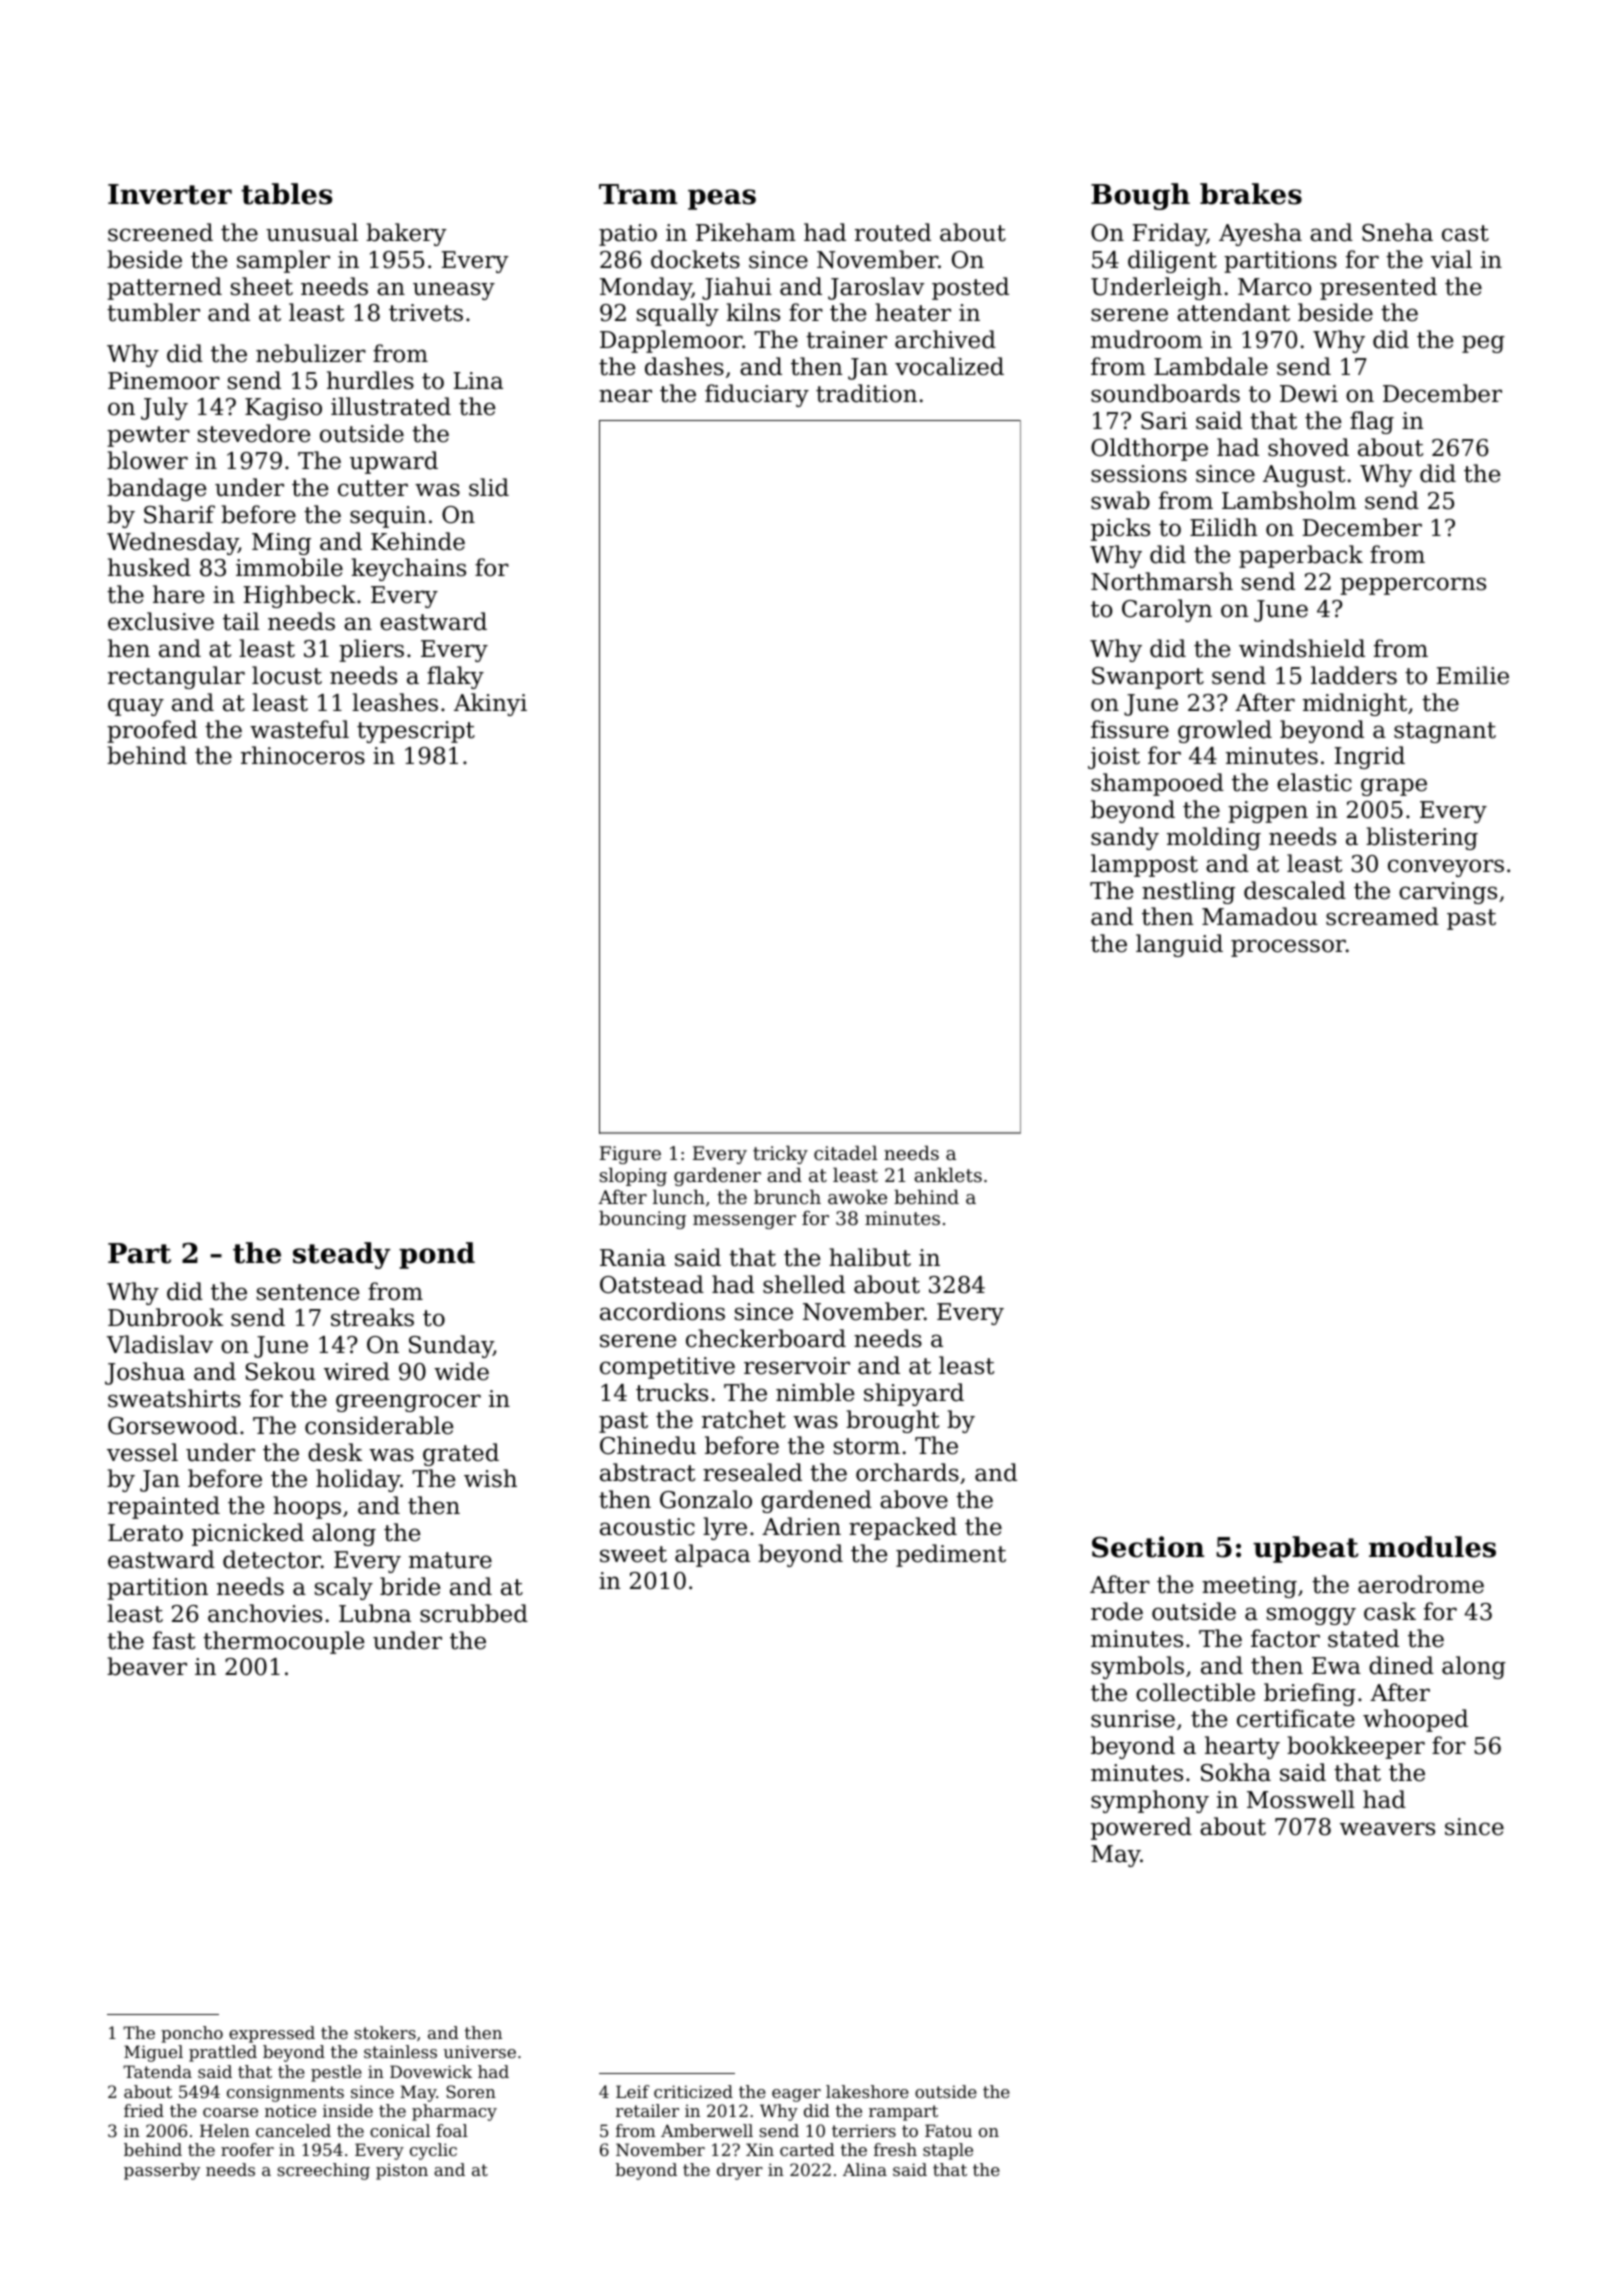 The width and height of the document is (1620, 2292). What do you see at coordinates (625, 396) in the document?
I see `near` at bounding box center [625, 396].
